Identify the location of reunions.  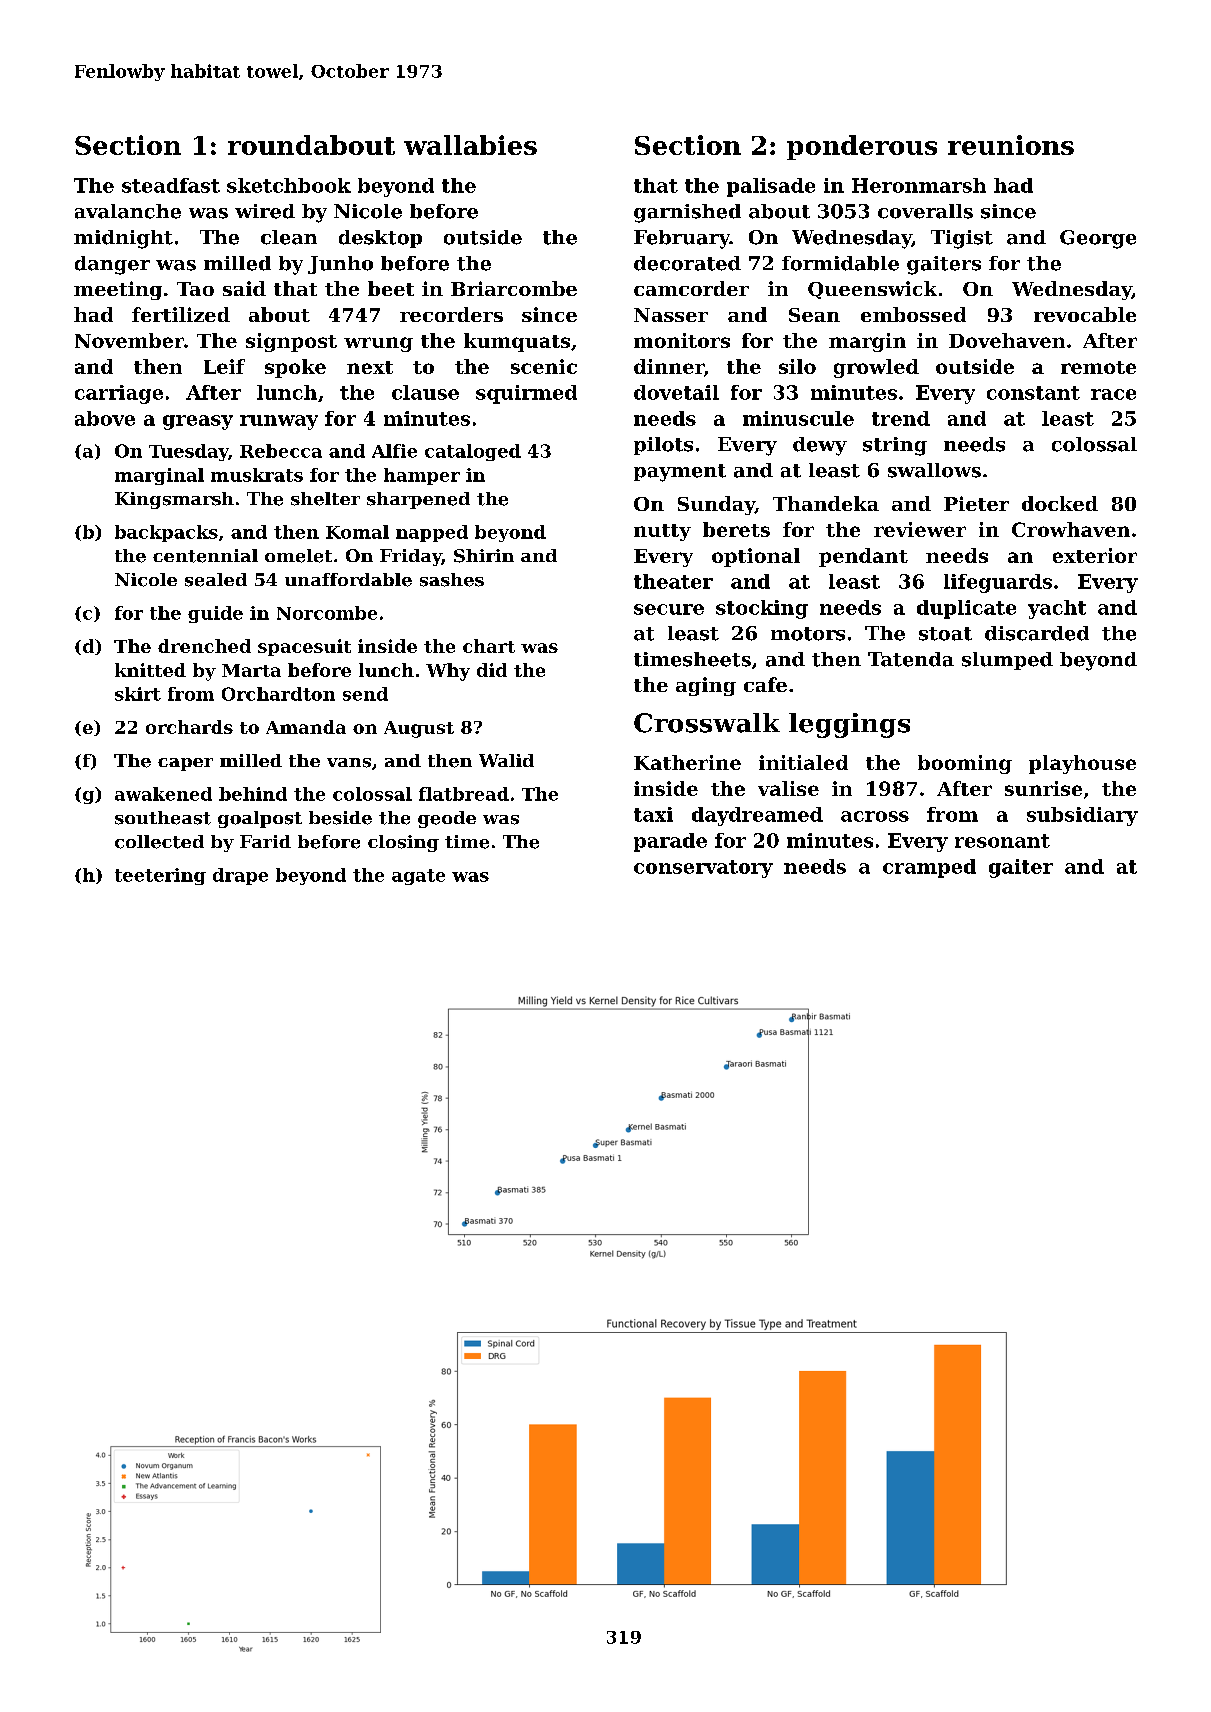
(1011, 145).
